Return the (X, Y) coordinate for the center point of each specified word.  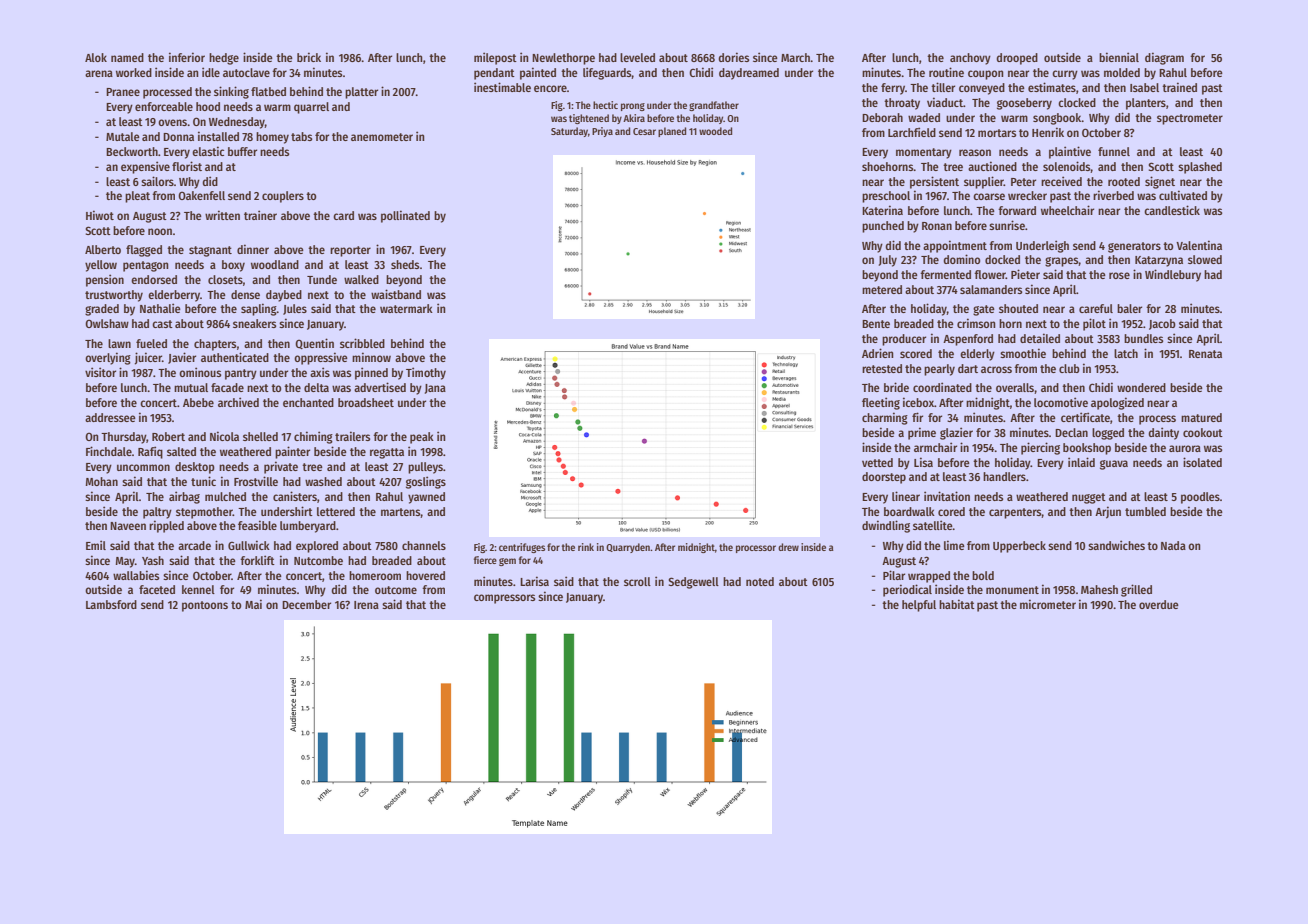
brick (309, 57)
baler (1129, 308)
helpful (919, 606)
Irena (366, 605)
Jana (435, 389)
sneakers (254, 323)
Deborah (882, 117)
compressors (504, 599)
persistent (934, 182)
